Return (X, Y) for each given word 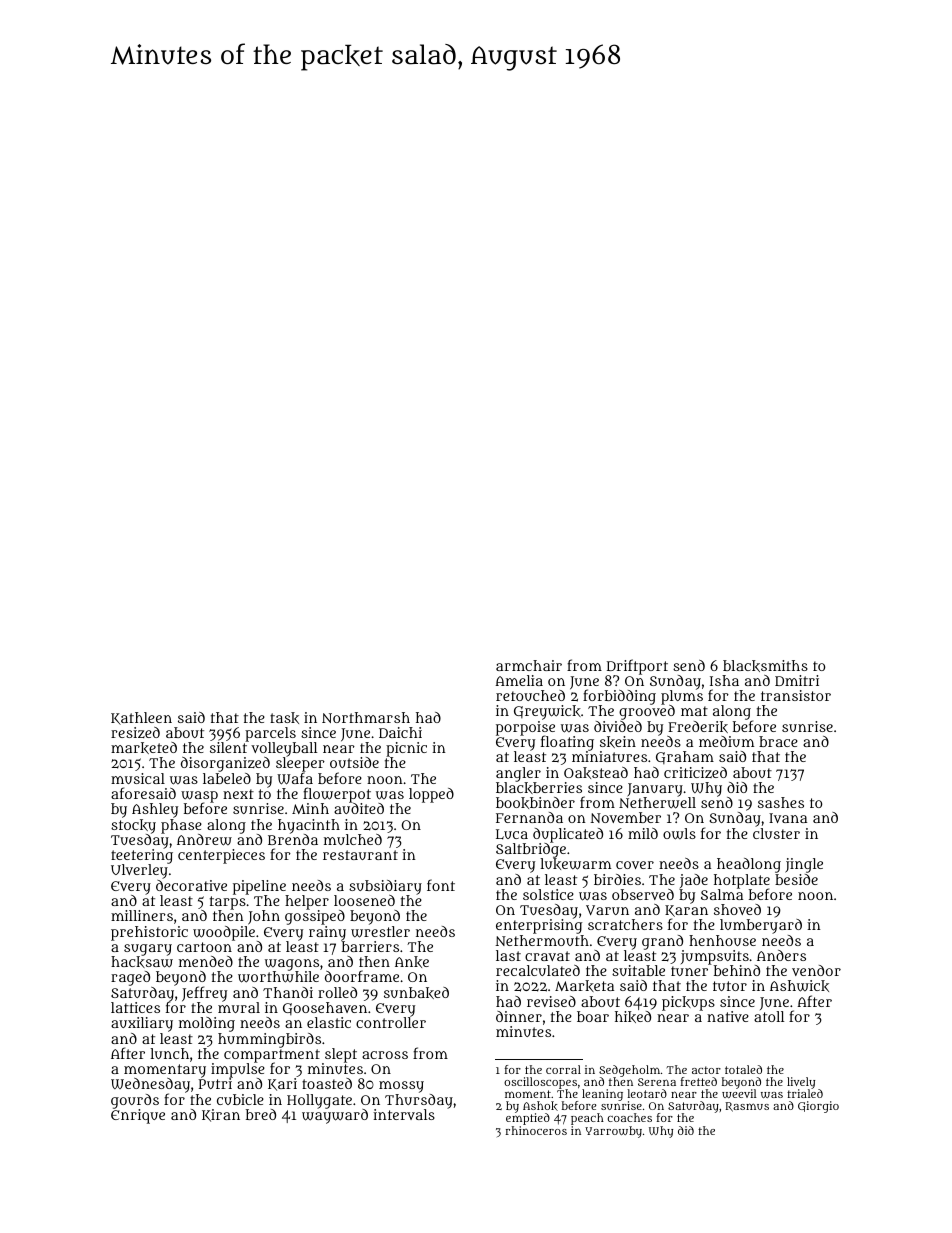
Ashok (540, 1106)
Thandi (288, 992)
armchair (529, 665)
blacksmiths (765, 666)
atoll (769, 1016)
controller (391, 1023)
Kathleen (141, 718)
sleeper (300, 765)
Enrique (138, 1116)
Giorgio (818, 1107)
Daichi (400, 732)
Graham (685, 757)
